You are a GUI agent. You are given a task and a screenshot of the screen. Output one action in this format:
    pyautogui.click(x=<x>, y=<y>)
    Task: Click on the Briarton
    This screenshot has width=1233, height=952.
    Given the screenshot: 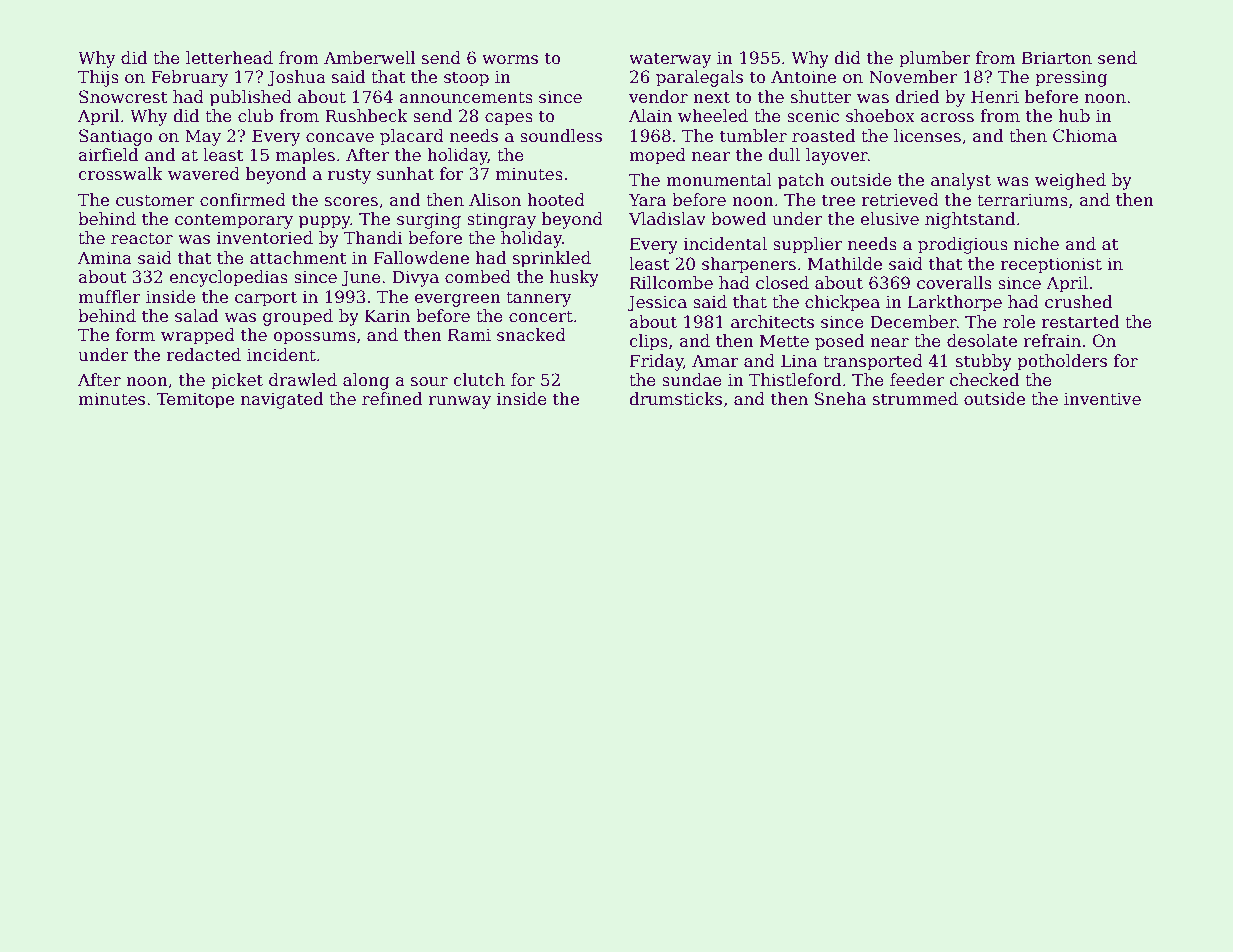 What is the action you would take?
    pyautogui.click(x=1057, y=58)
